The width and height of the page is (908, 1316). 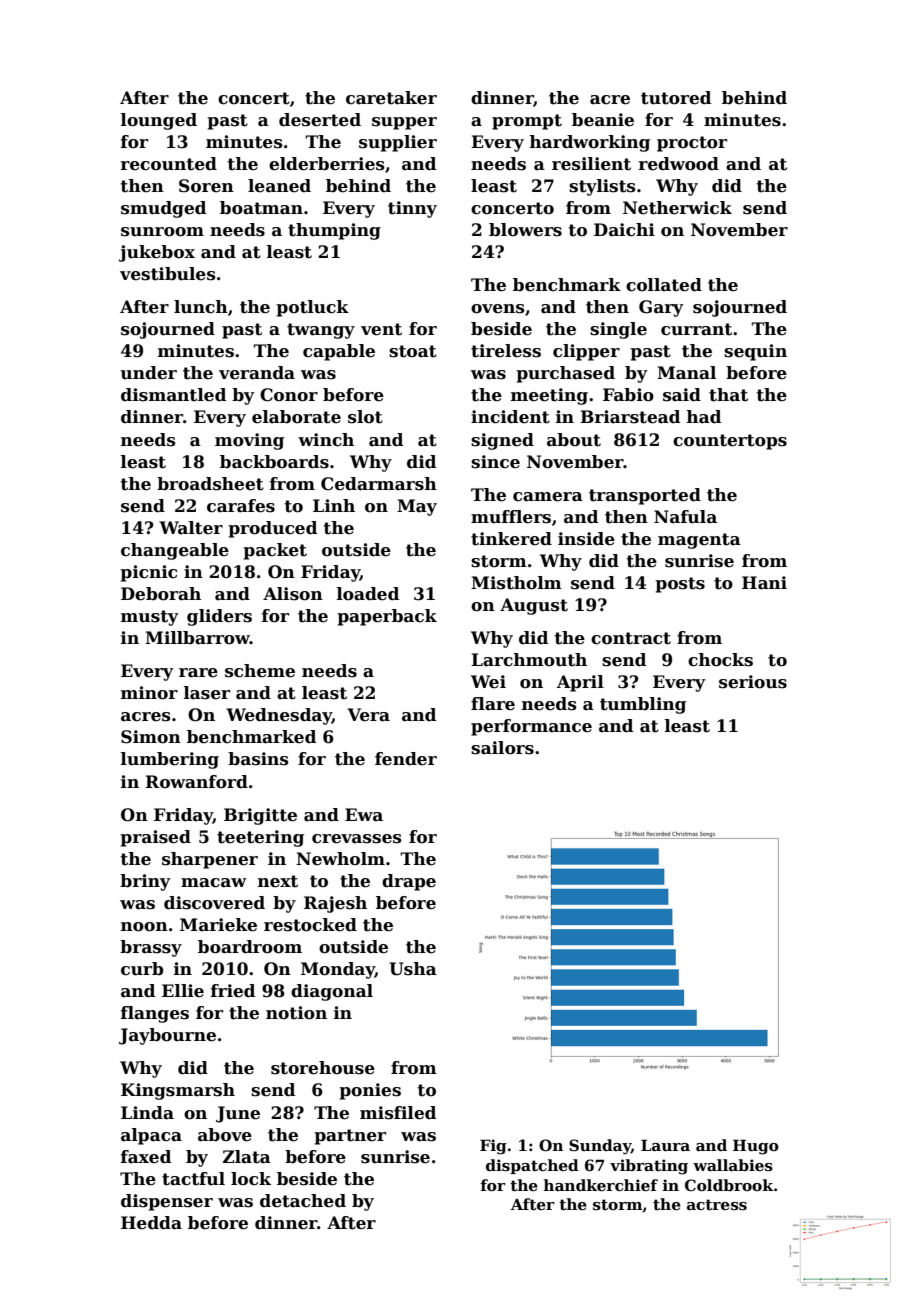 I want to click on Daichi, so click(x=624, y=230).
